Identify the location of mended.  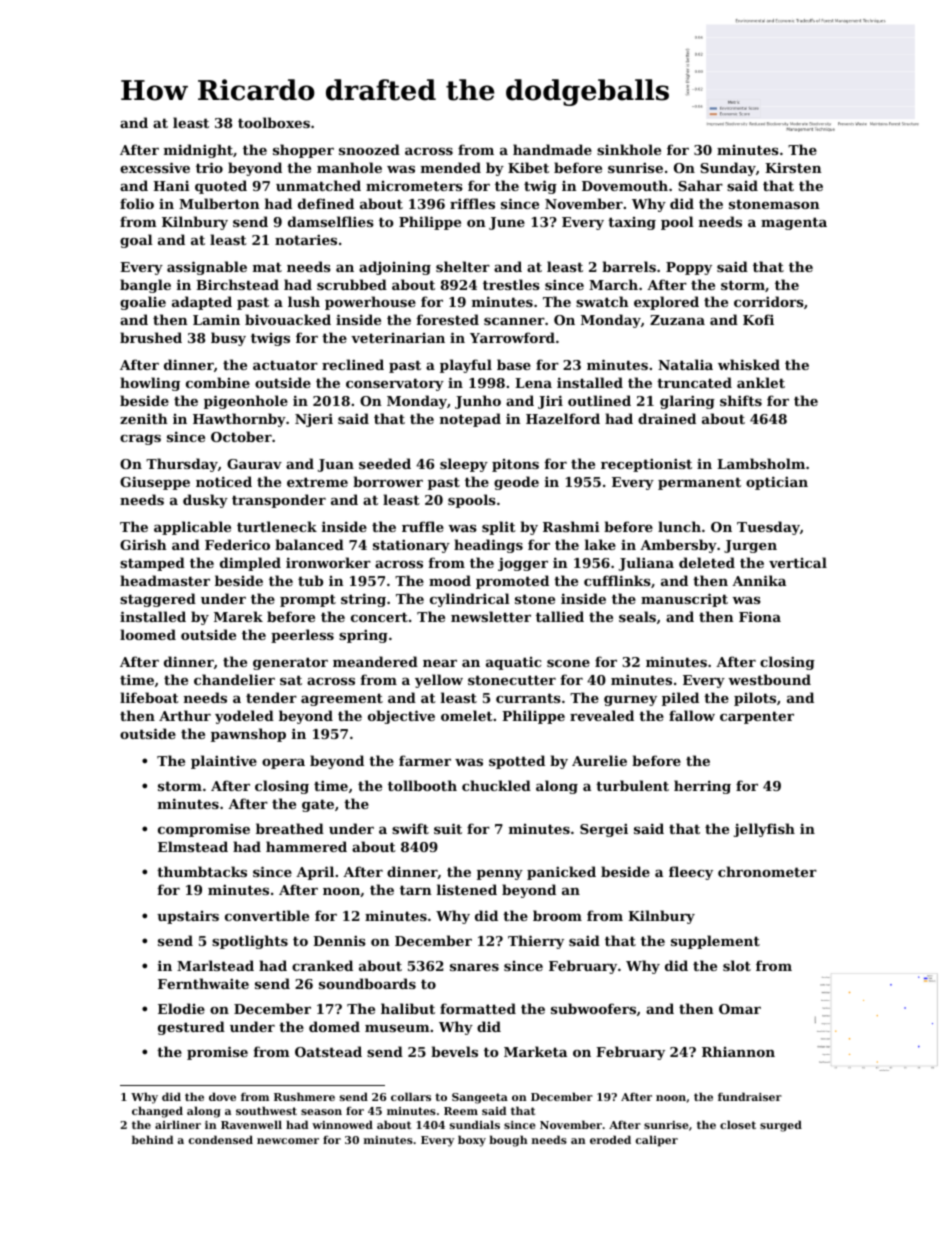
(451, 167).
